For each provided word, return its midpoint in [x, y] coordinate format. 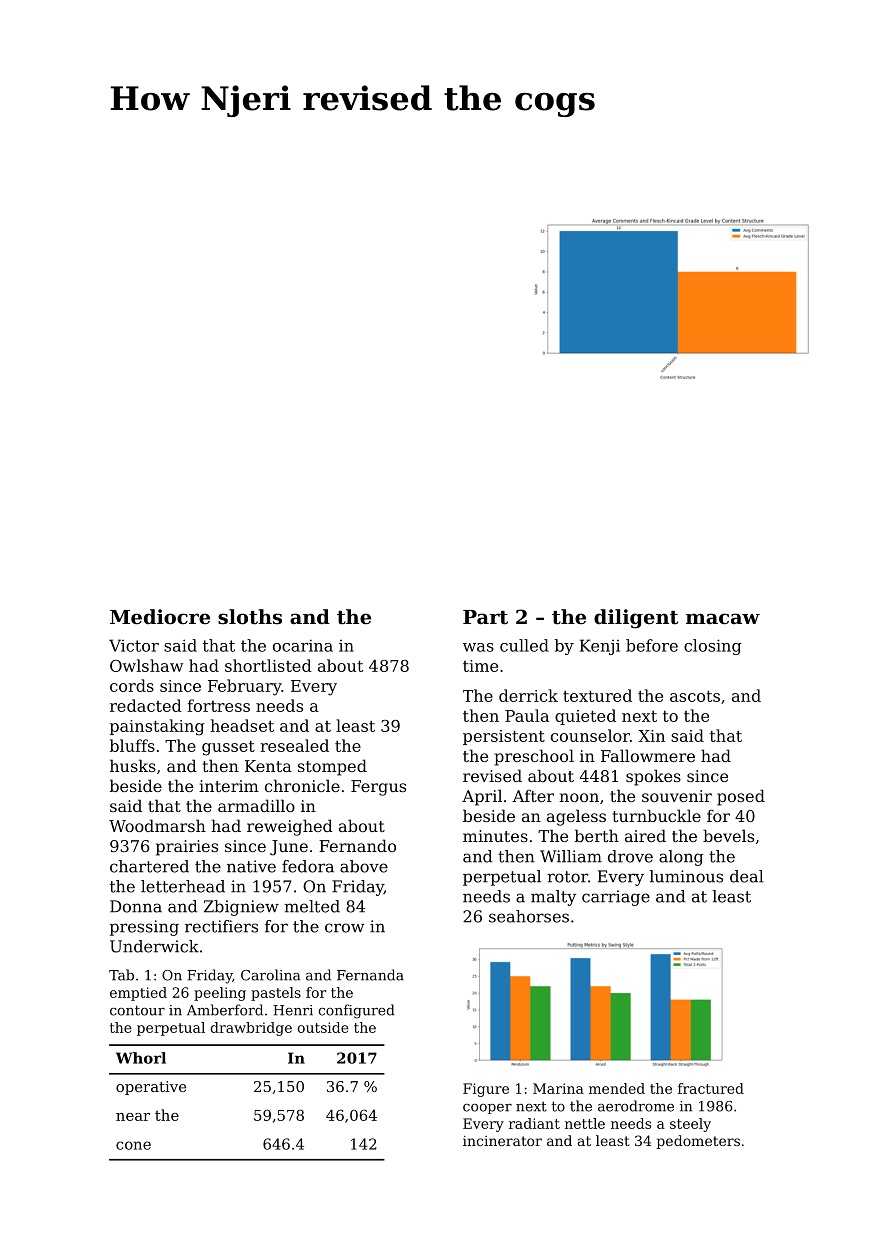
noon [579, 797]
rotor [567, 877]
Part [485, 617]
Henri [293, 1010]
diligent [636, 619]
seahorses [529, 916]
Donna [136, 906]
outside [323, 1027]
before [652, 645]
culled [524, 645]
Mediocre [160, 617]
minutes [495, 836]
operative [151, 1088]
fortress [218, 705]
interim [229, 786]
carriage [616, 898]
